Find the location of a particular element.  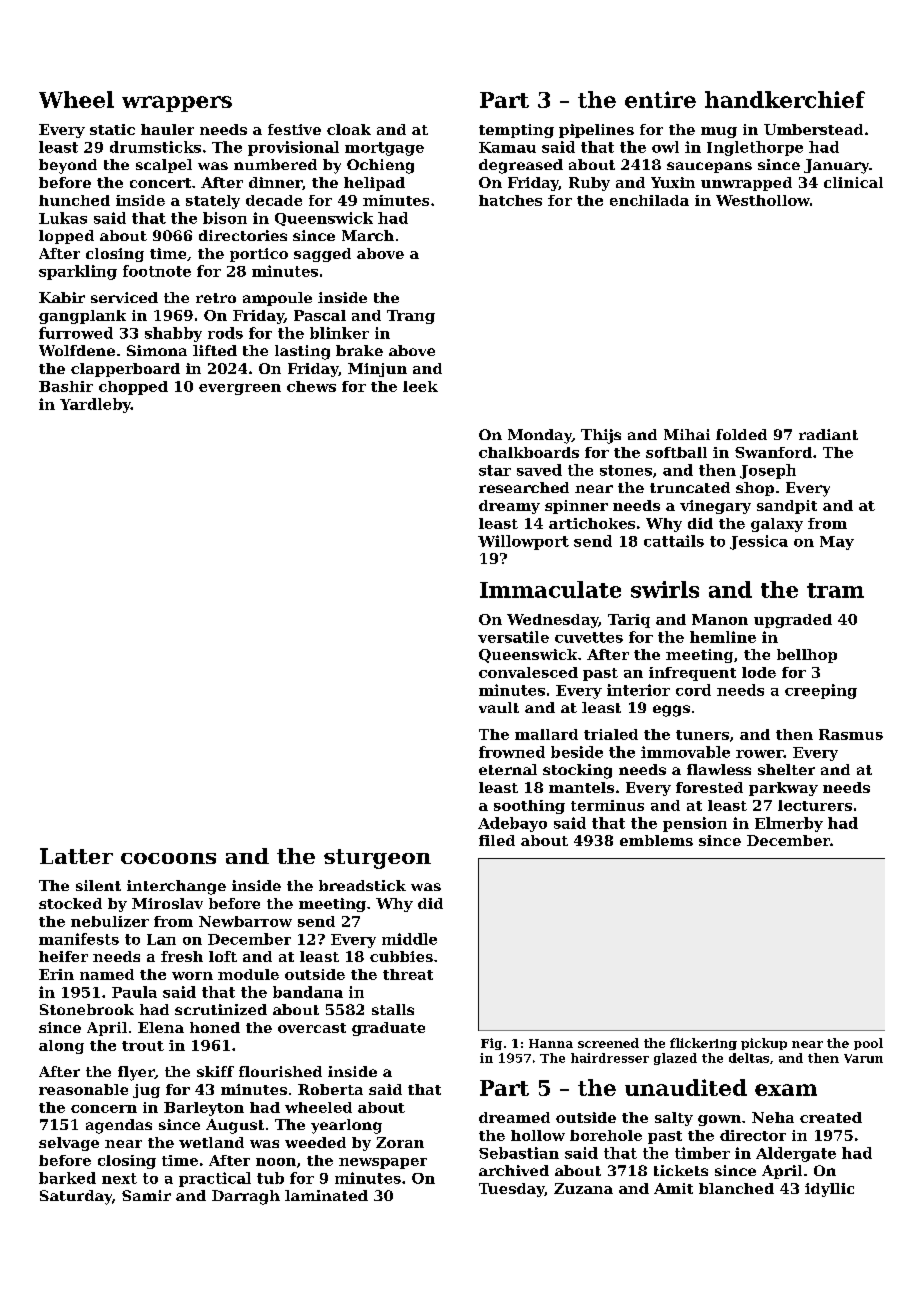

stately is located at coordinates (213, 202).
